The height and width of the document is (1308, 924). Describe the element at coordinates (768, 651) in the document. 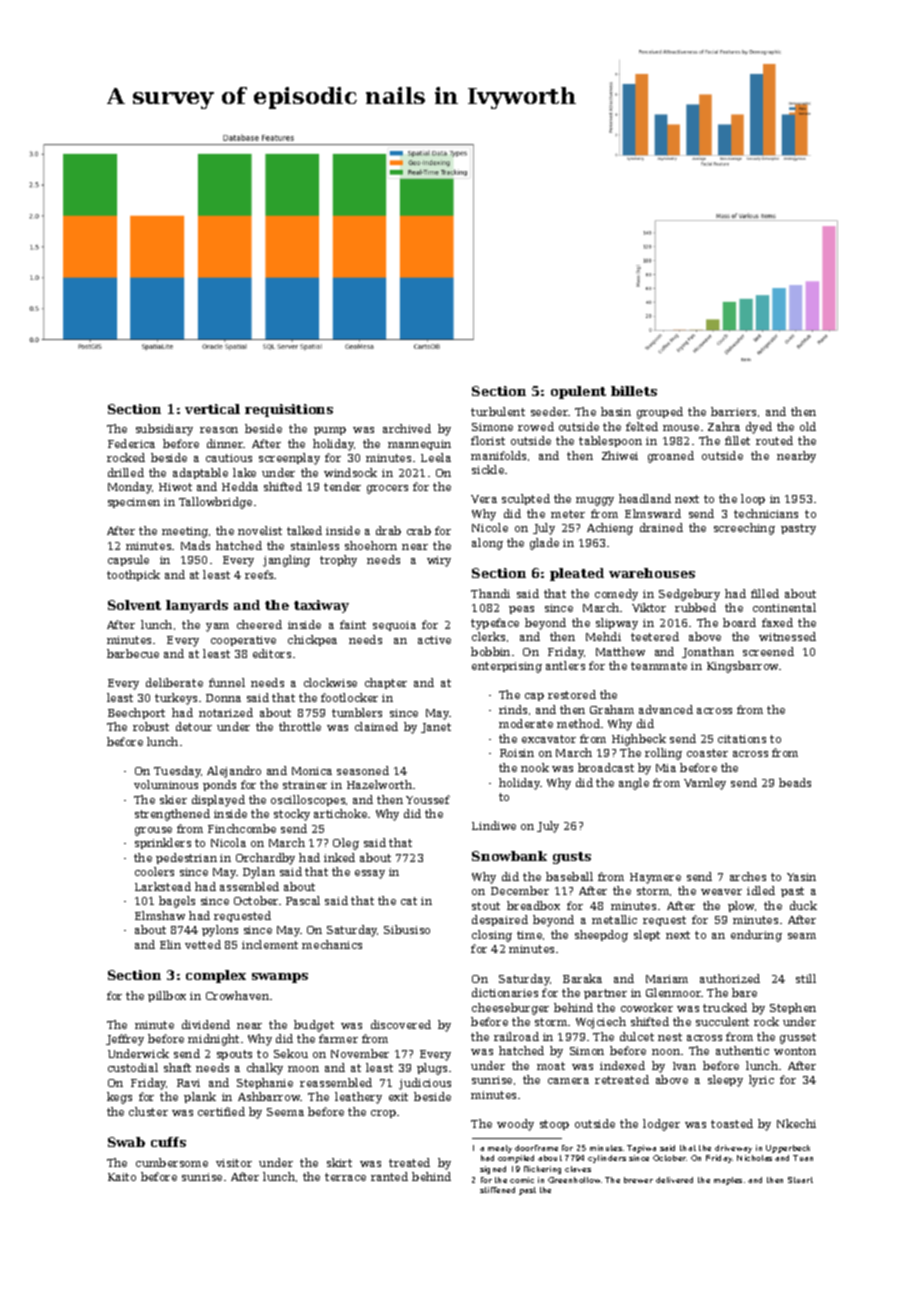

I see `screened` at that location.
